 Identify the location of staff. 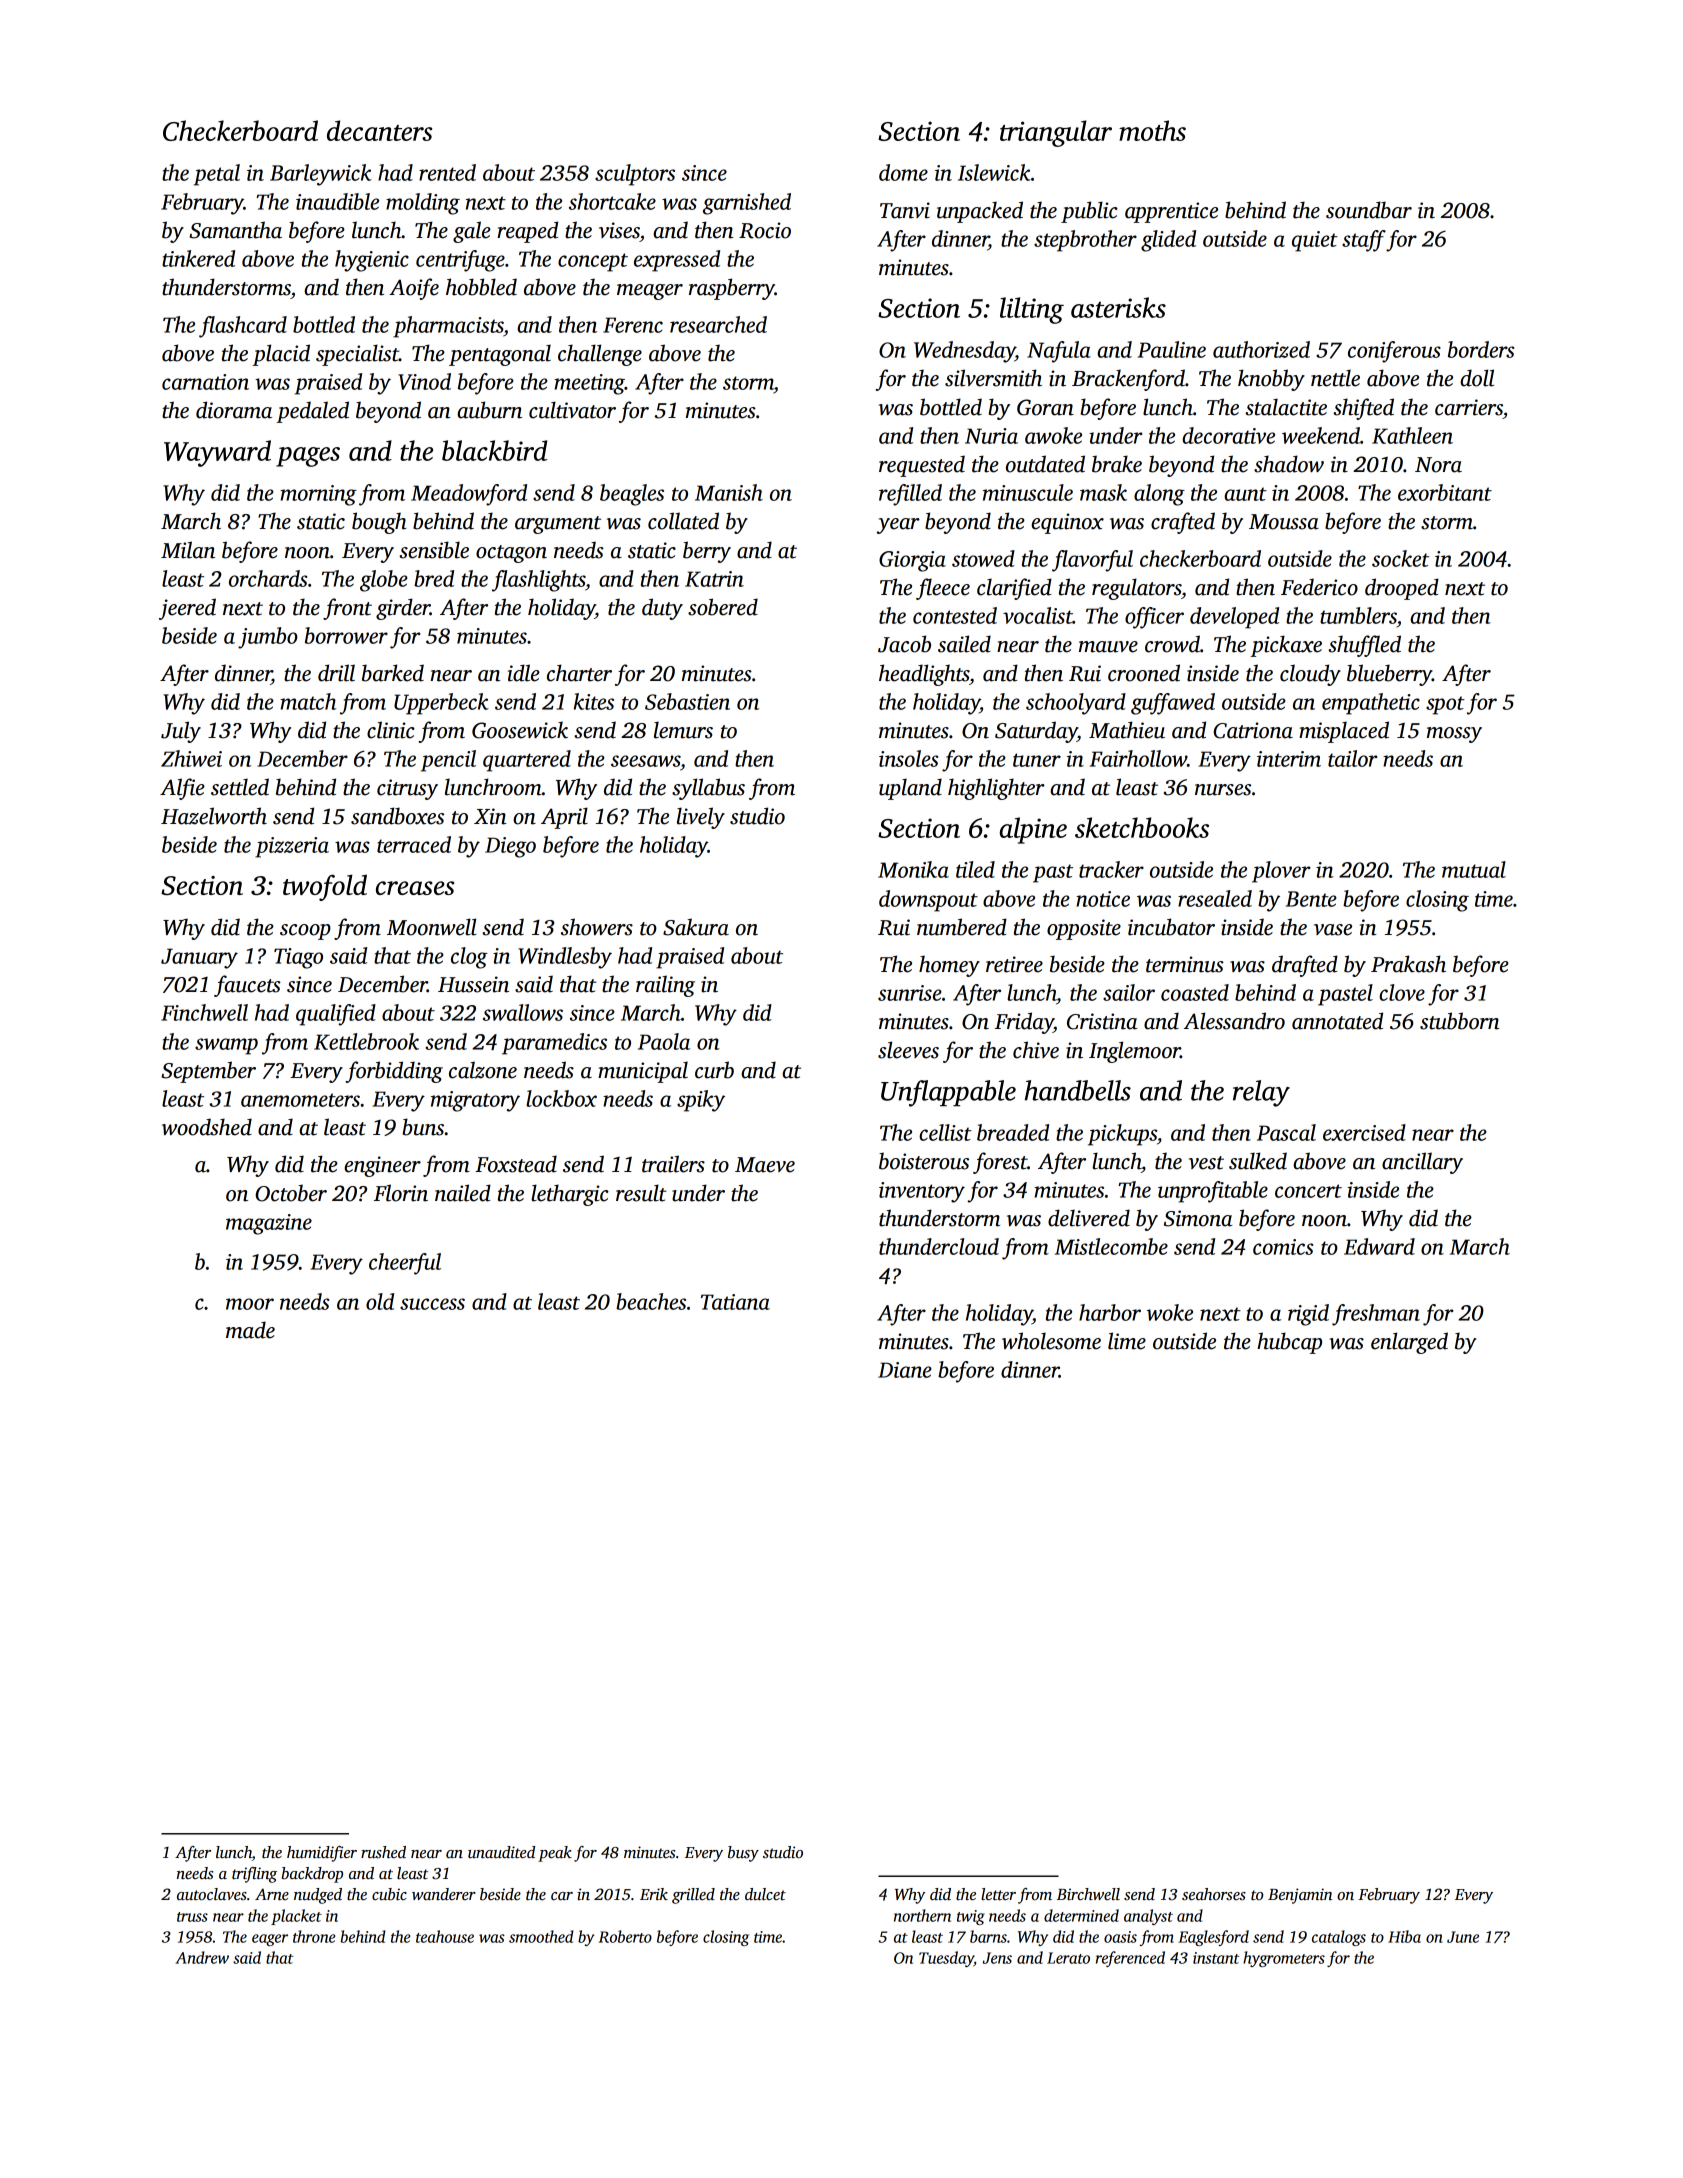
(1364, 241).
